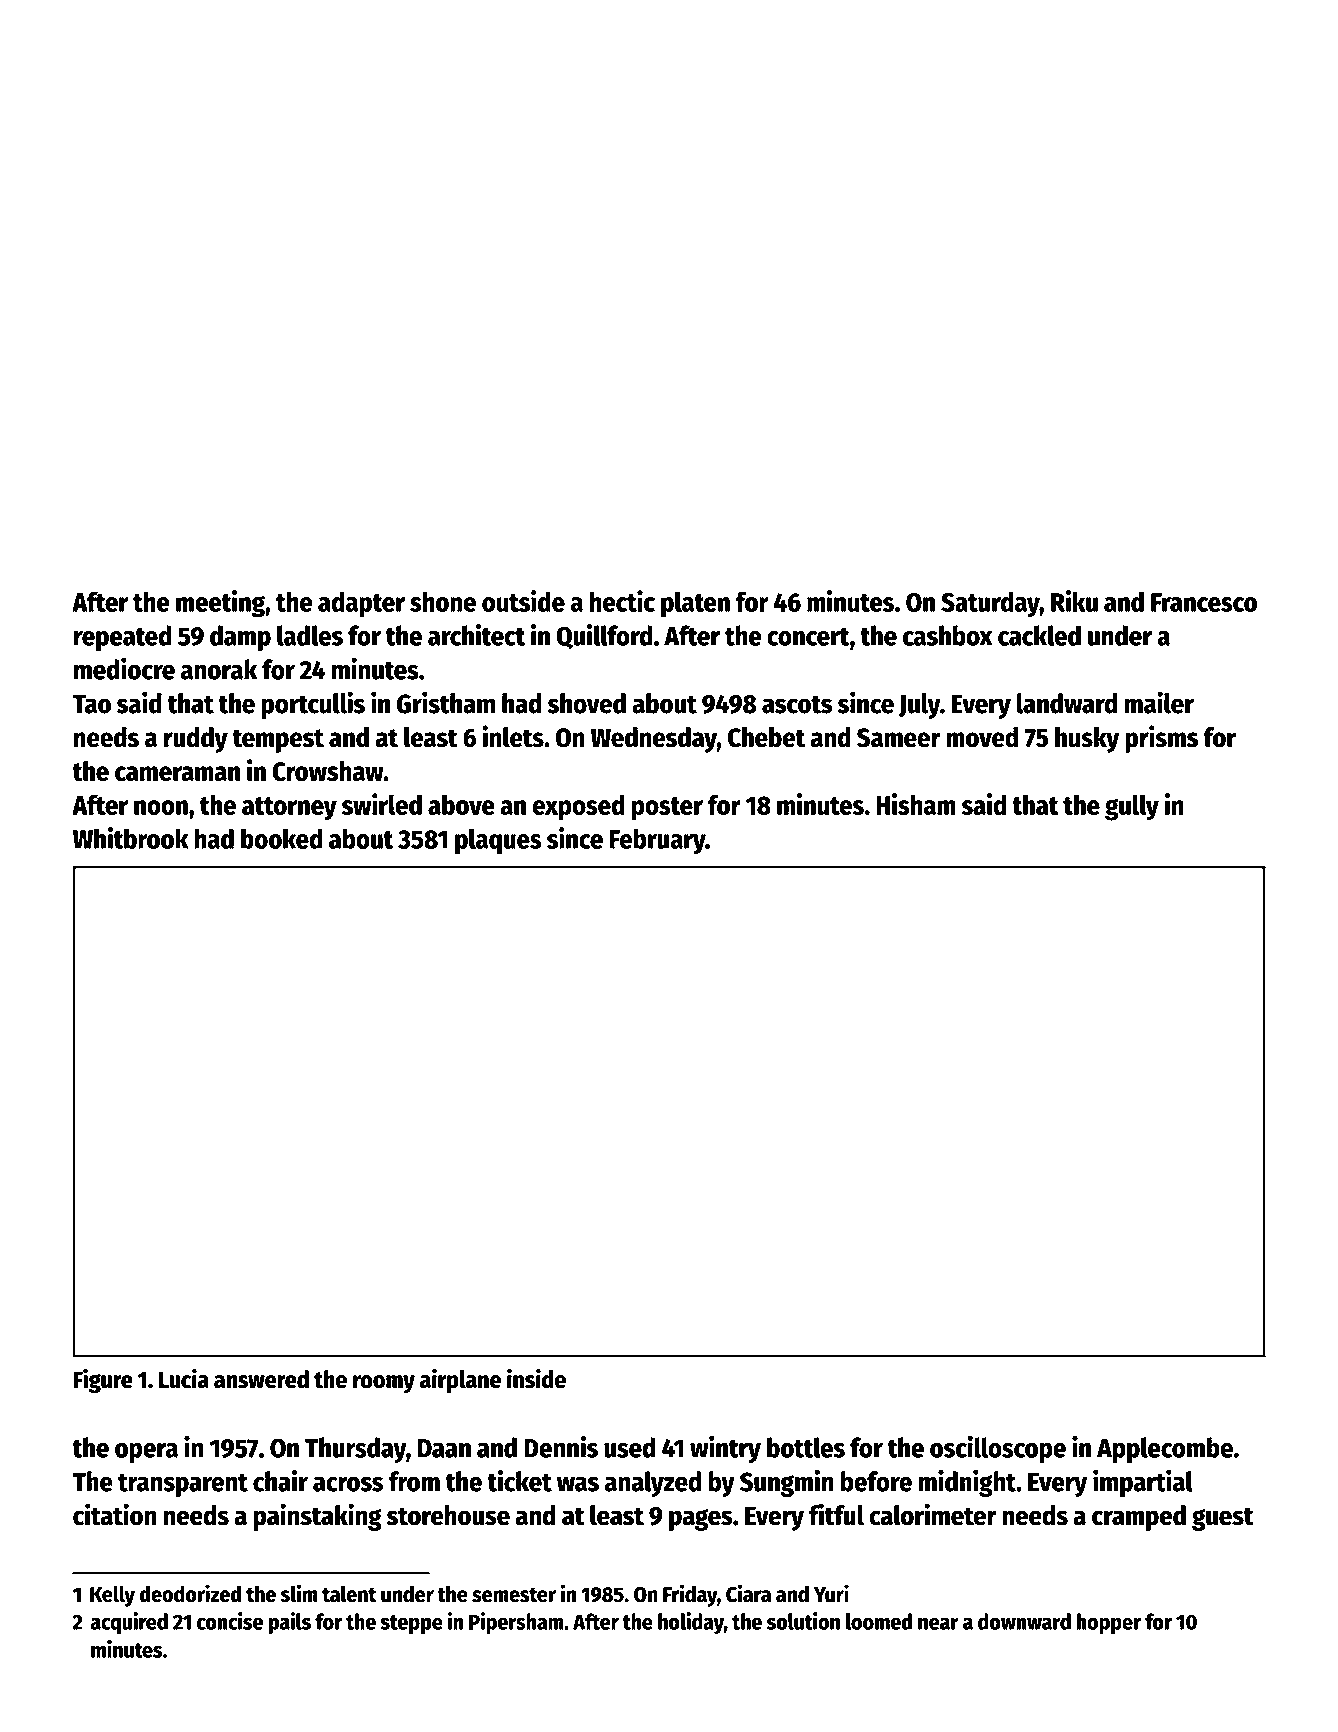  I want to click on airplane, so click(460, 1381).
